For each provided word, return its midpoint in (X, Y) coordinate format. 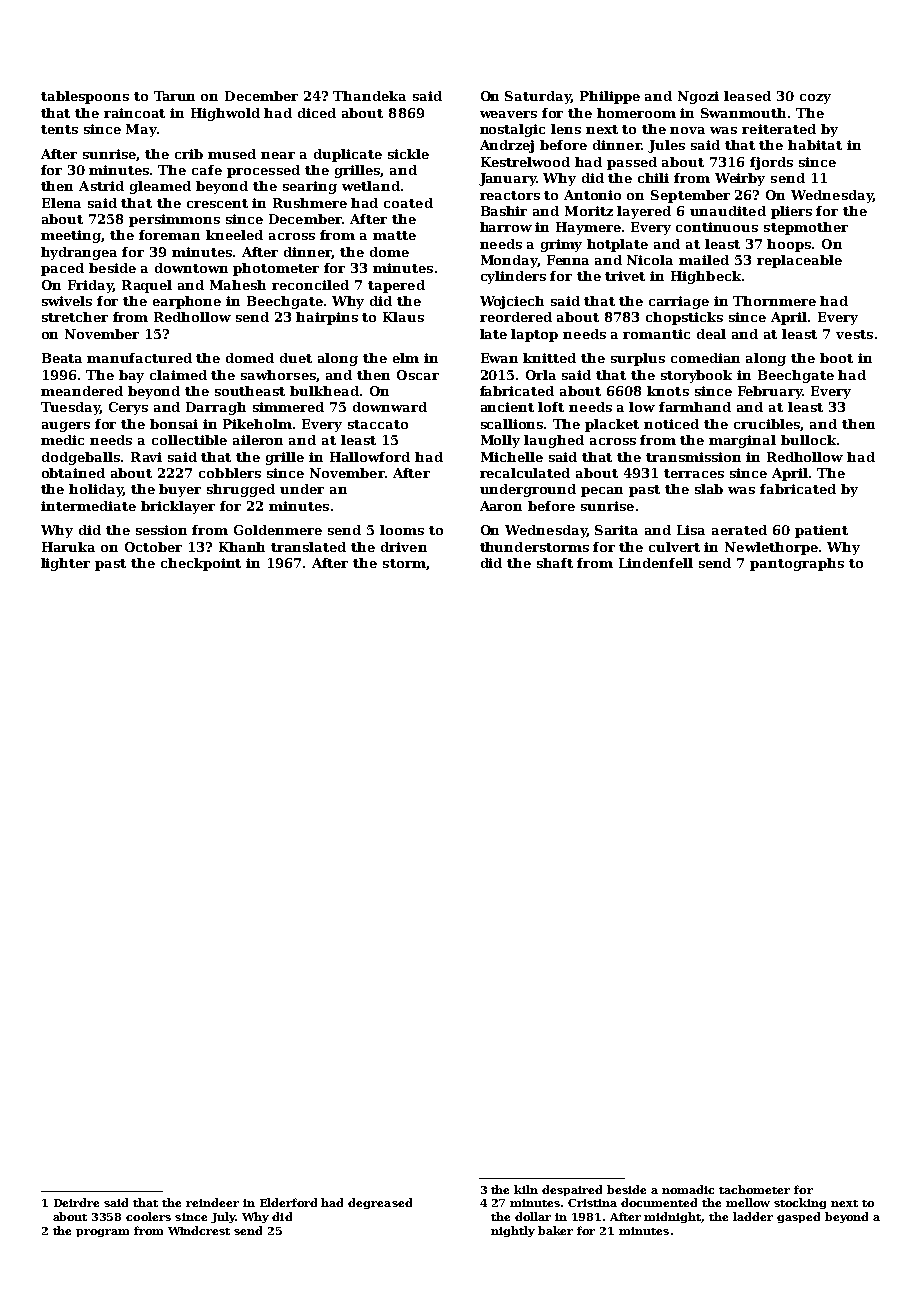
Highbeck (706, 277)
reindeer (212, 1202)
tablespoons (85, 97)
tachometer (754, 1189)
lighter (65, 564)
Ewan (499, 358)
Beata (62, 358)
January (508, 179)
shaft (555, 563)
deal (711, 334)
